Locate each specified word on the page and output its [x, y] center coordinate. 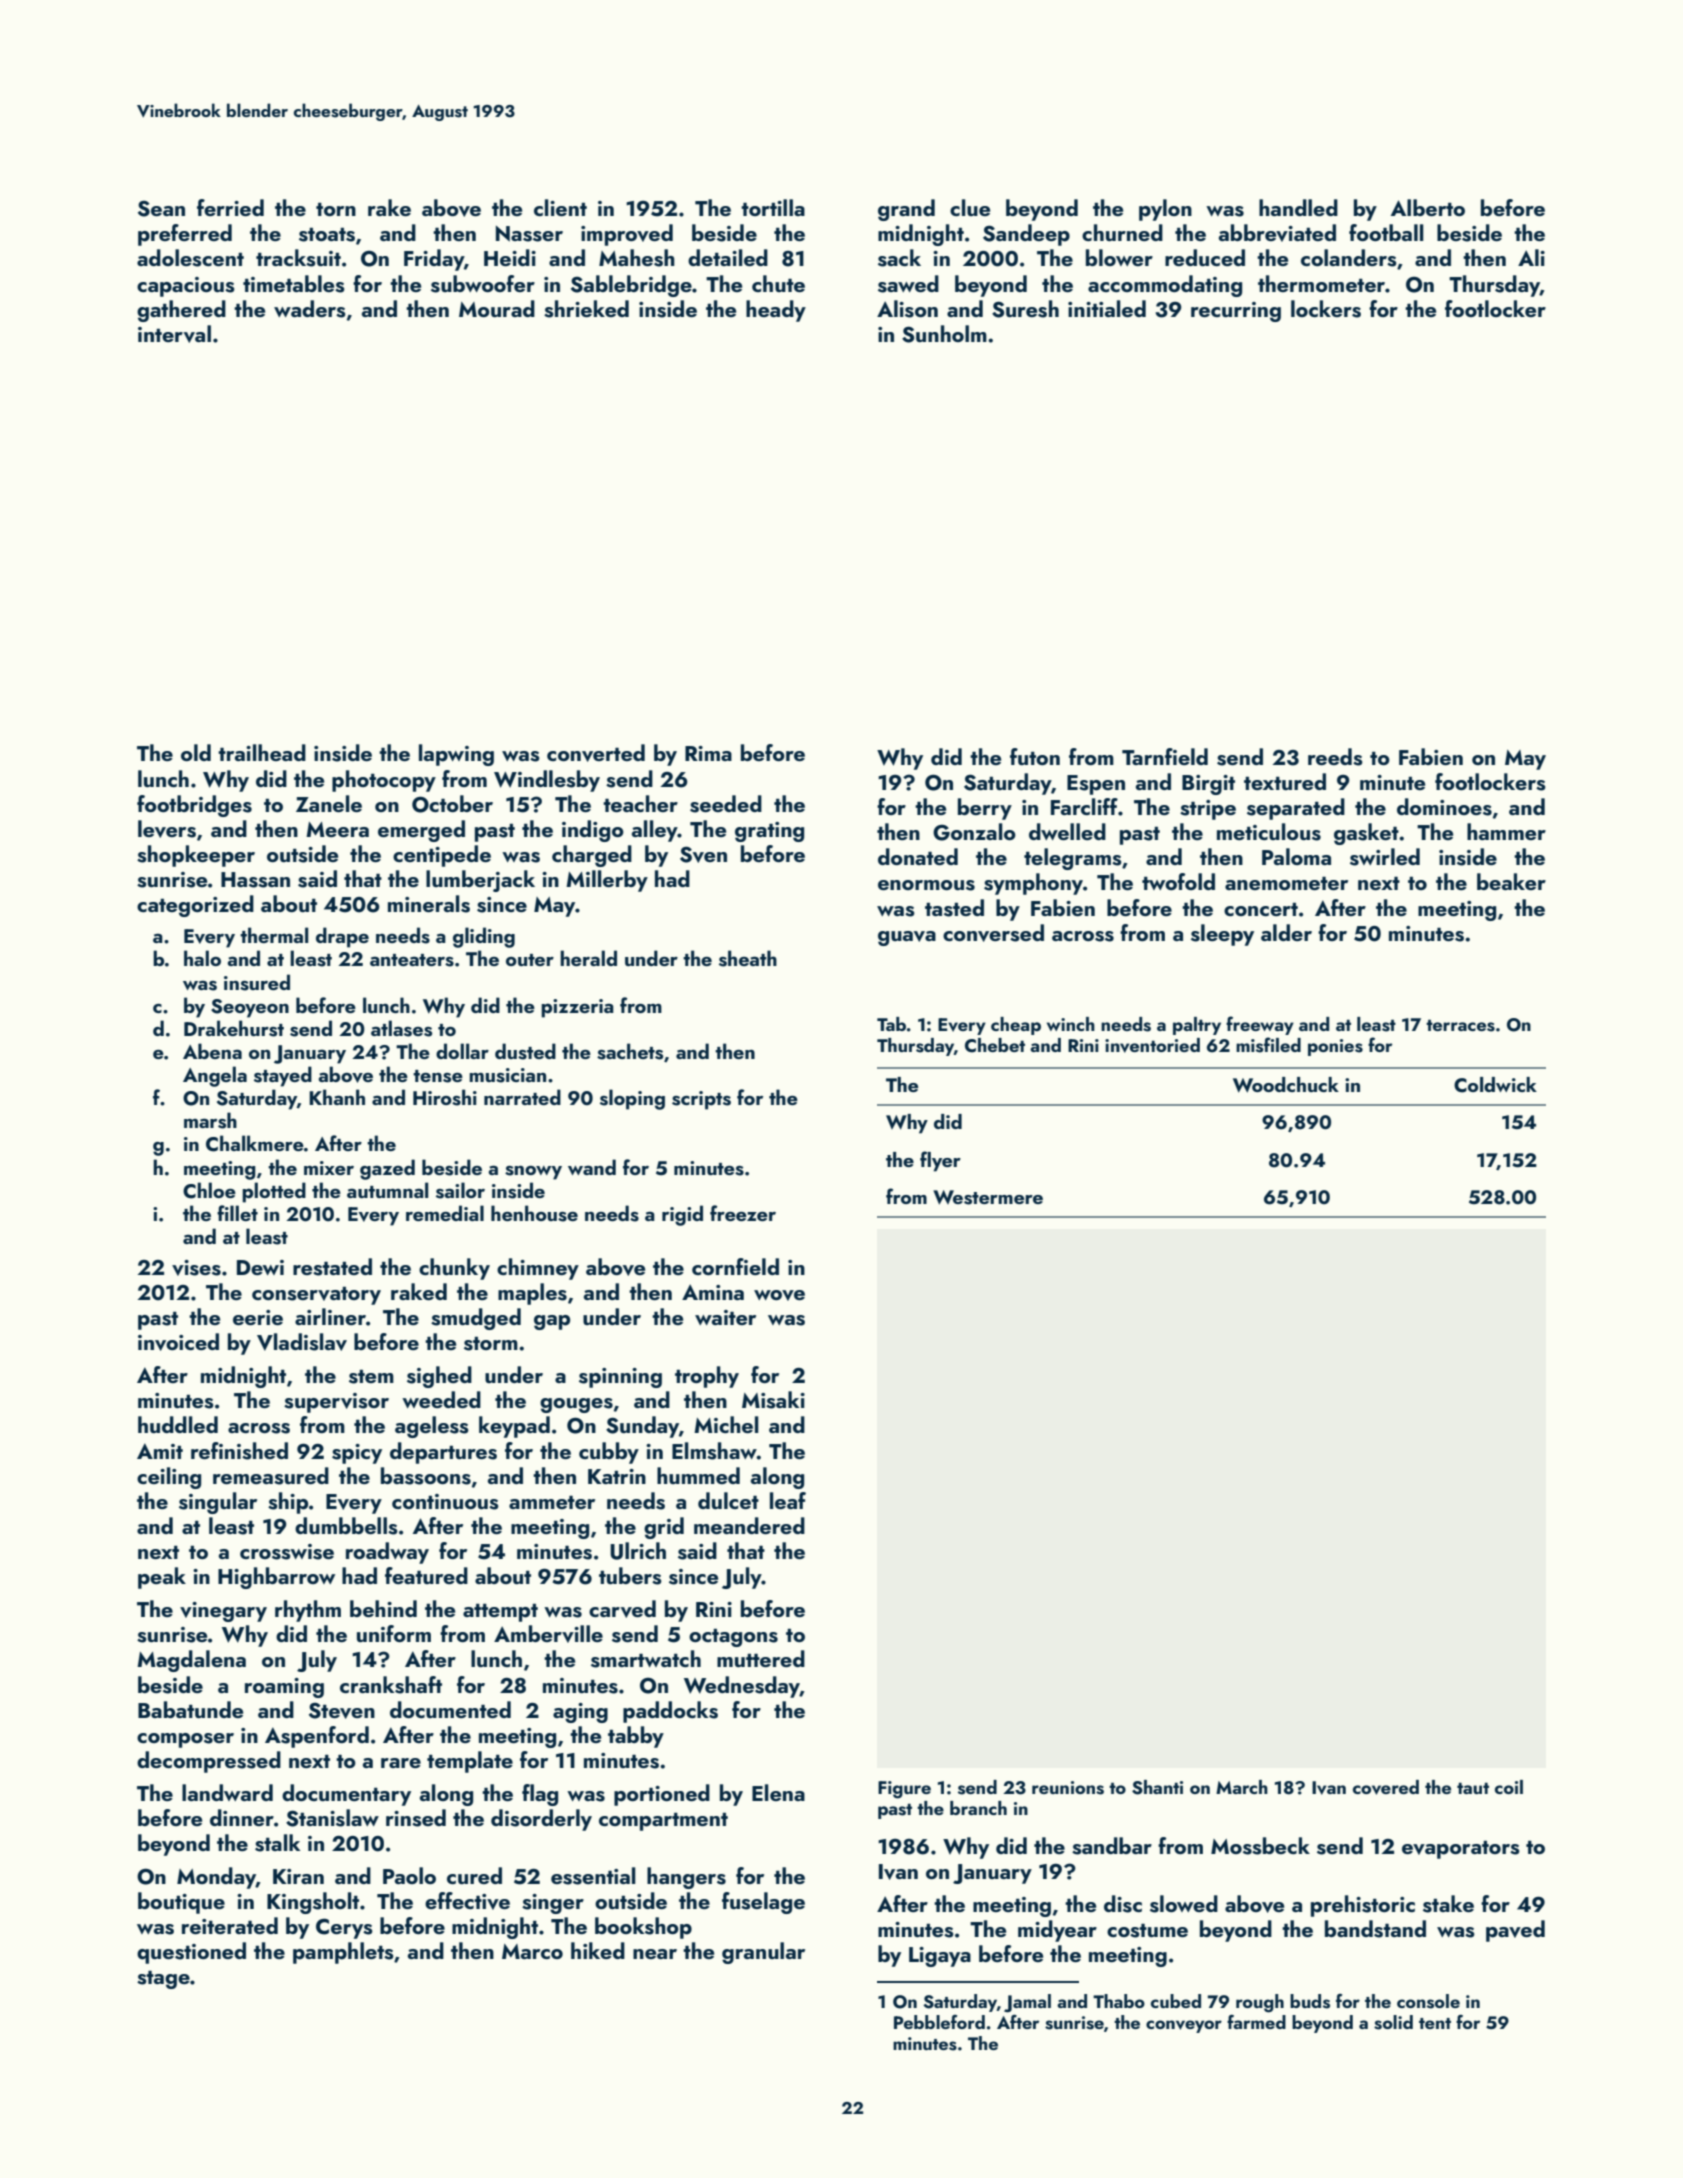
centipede [442, 856]
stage [163, 1980]
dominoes [1444, 807]
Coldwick [1495, 1085]
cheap [1016, 1026]
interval [174, 334]
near [655, 1954]
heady [776, 311]
